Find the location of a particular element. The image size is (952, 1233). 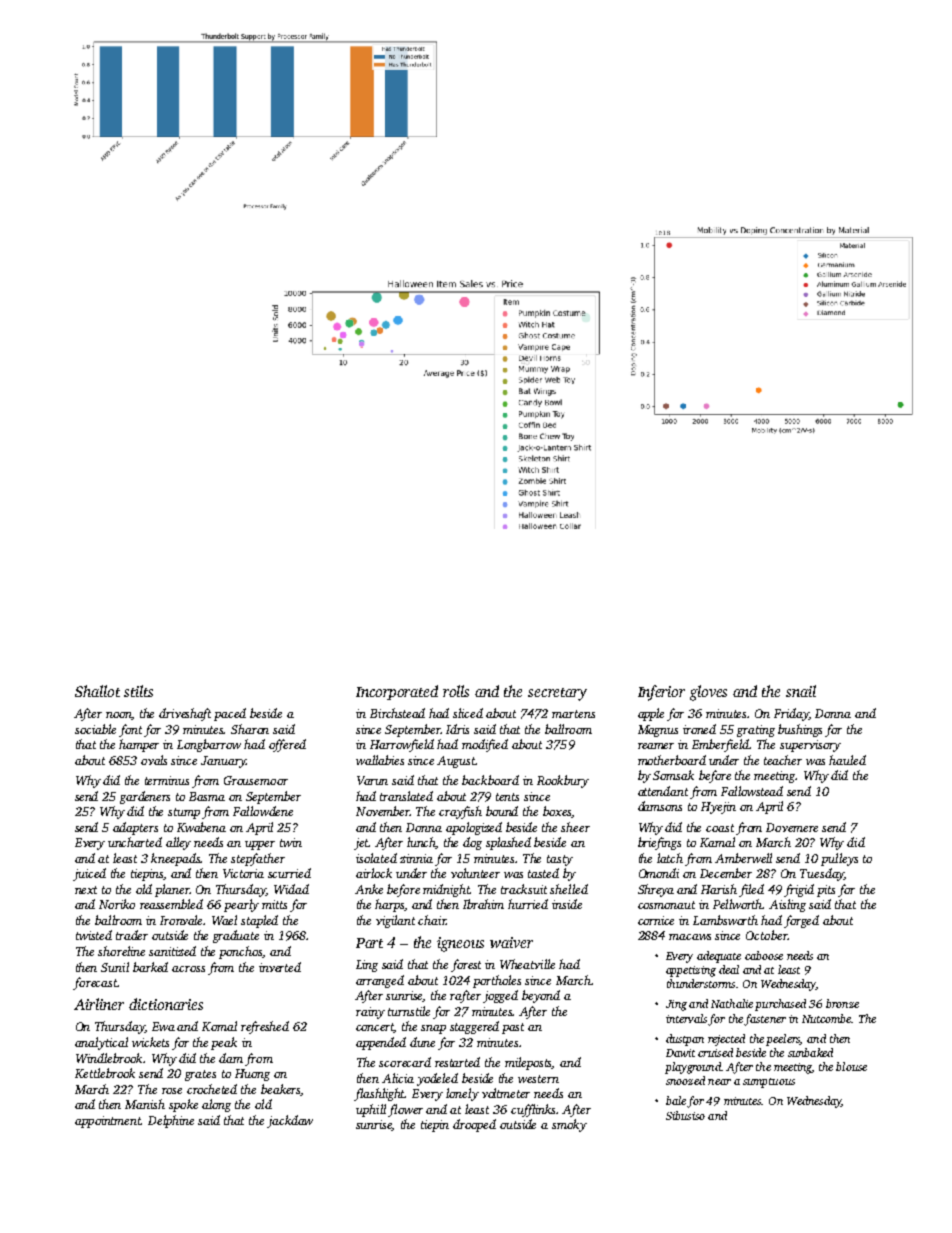

snail is located at coordinates (801, 691).
